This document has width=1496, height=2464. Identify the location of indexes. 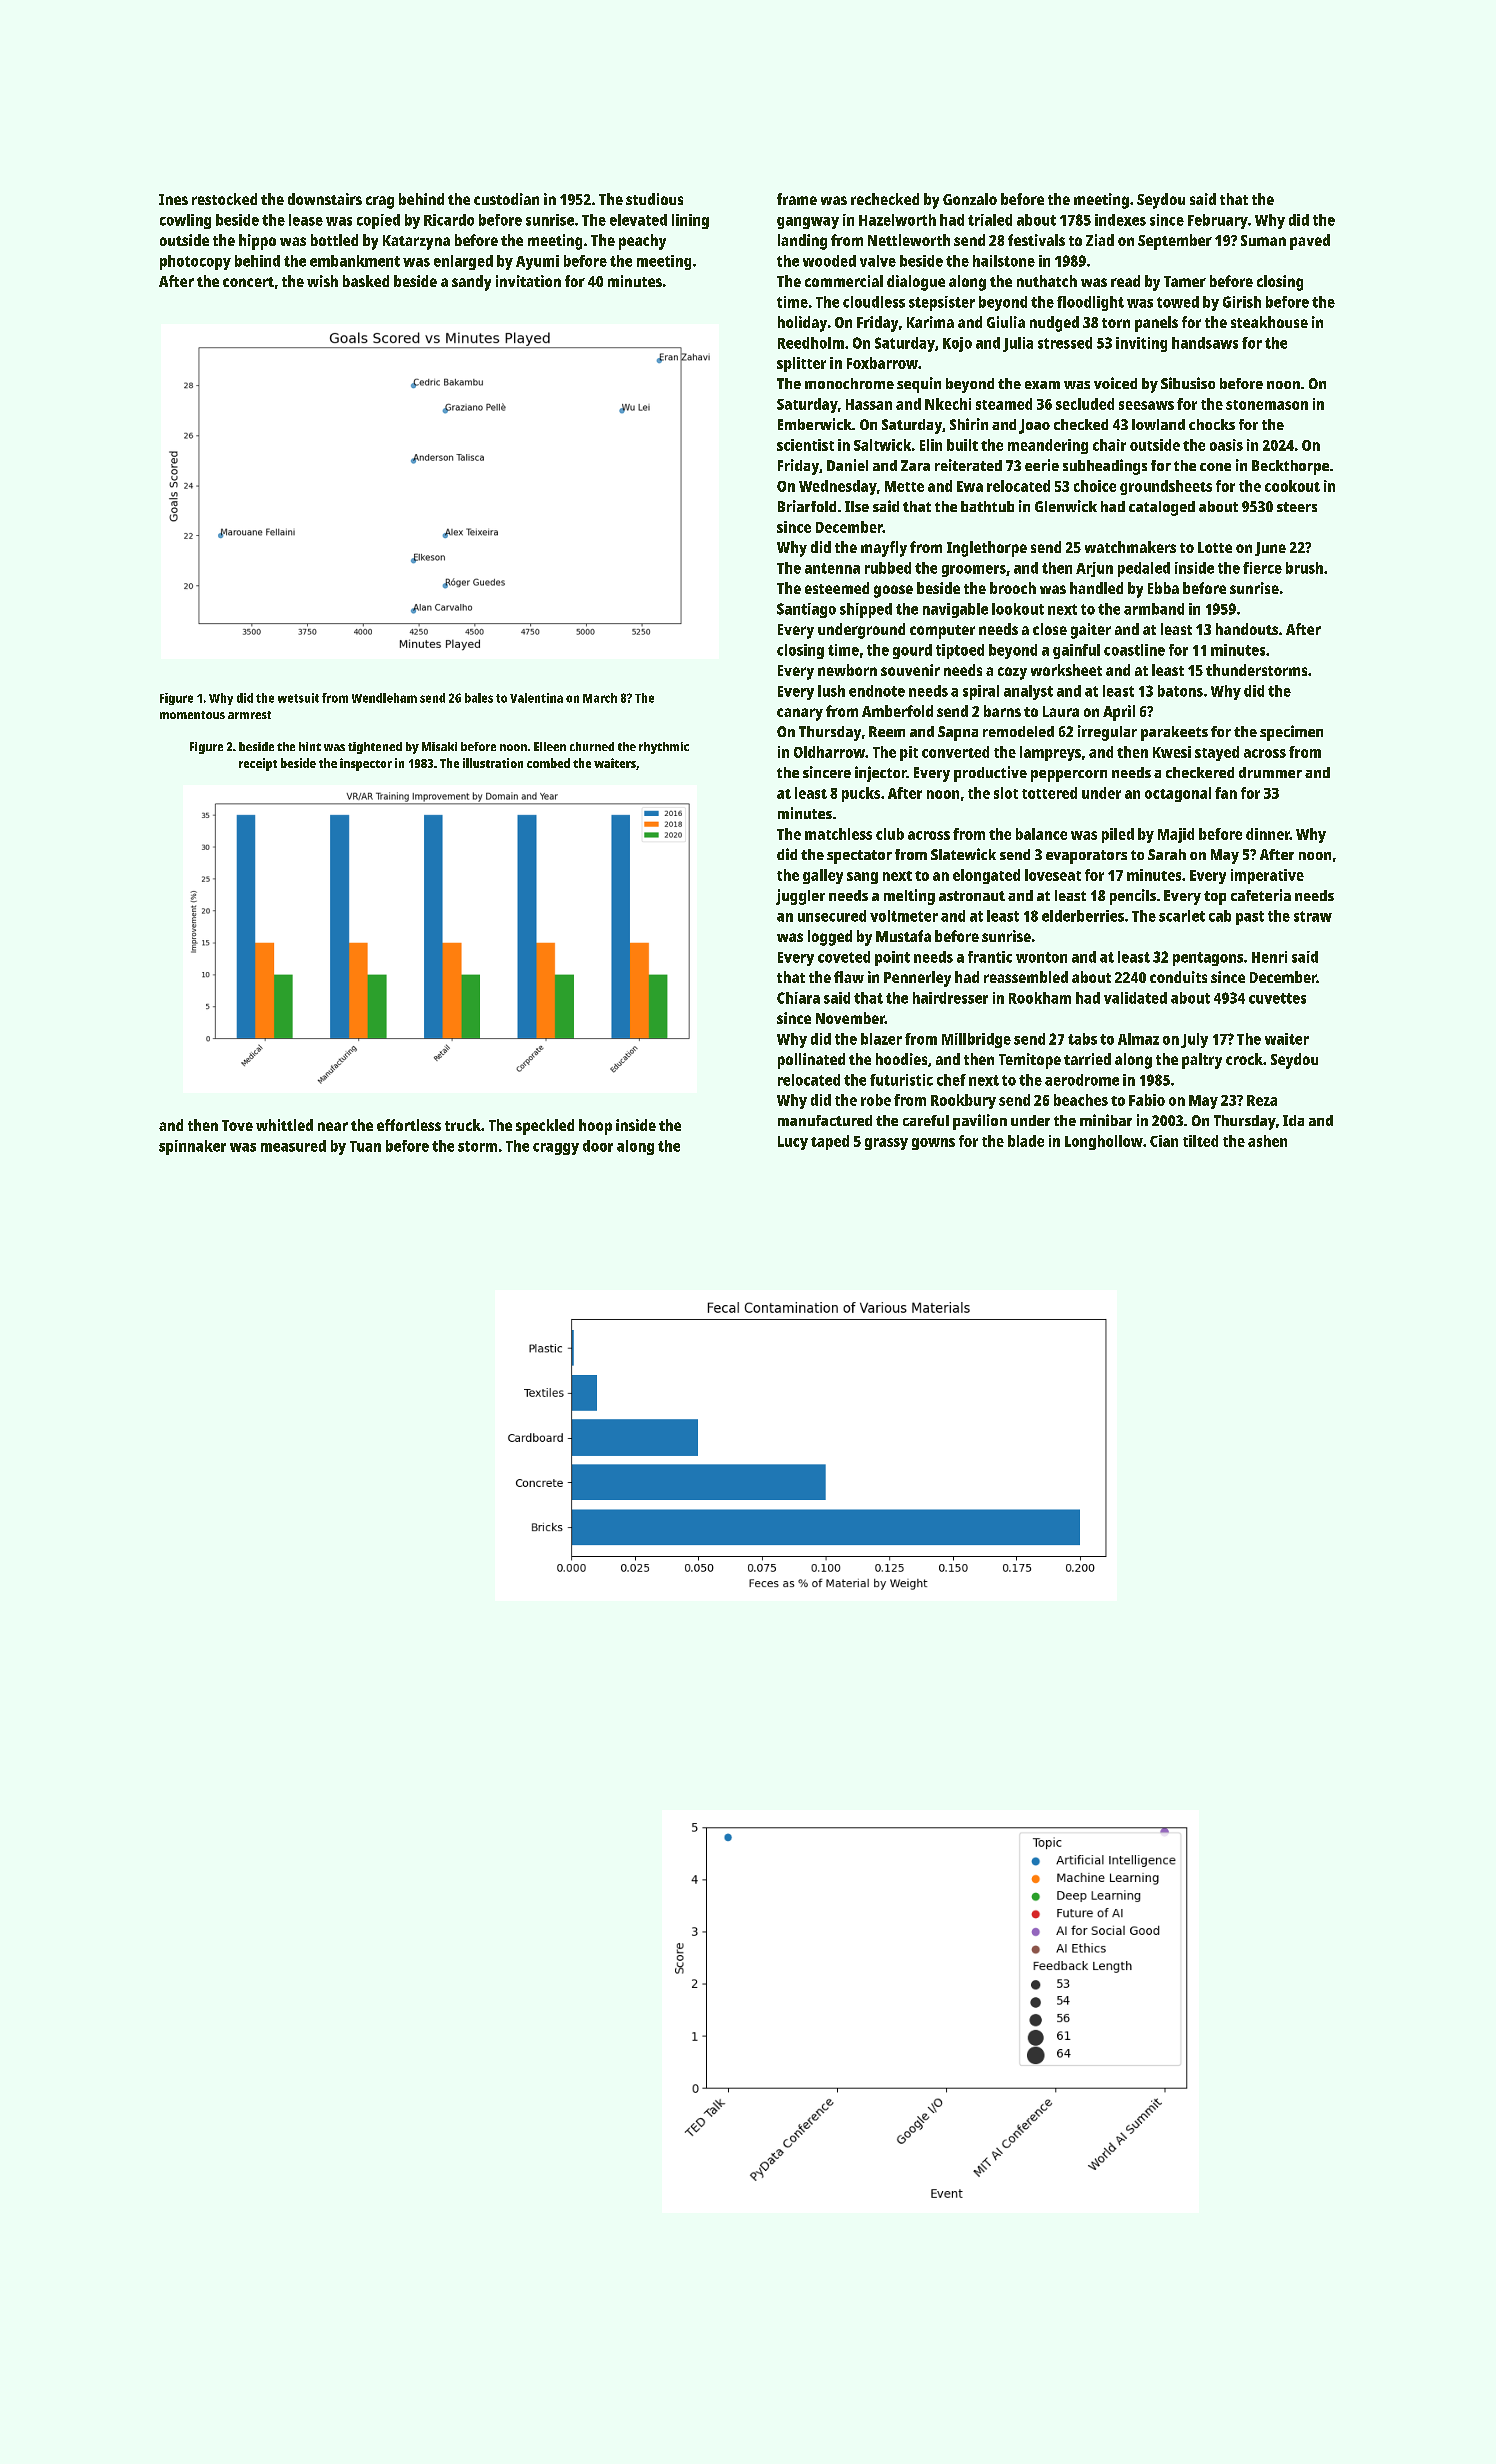
(1120, 220).
